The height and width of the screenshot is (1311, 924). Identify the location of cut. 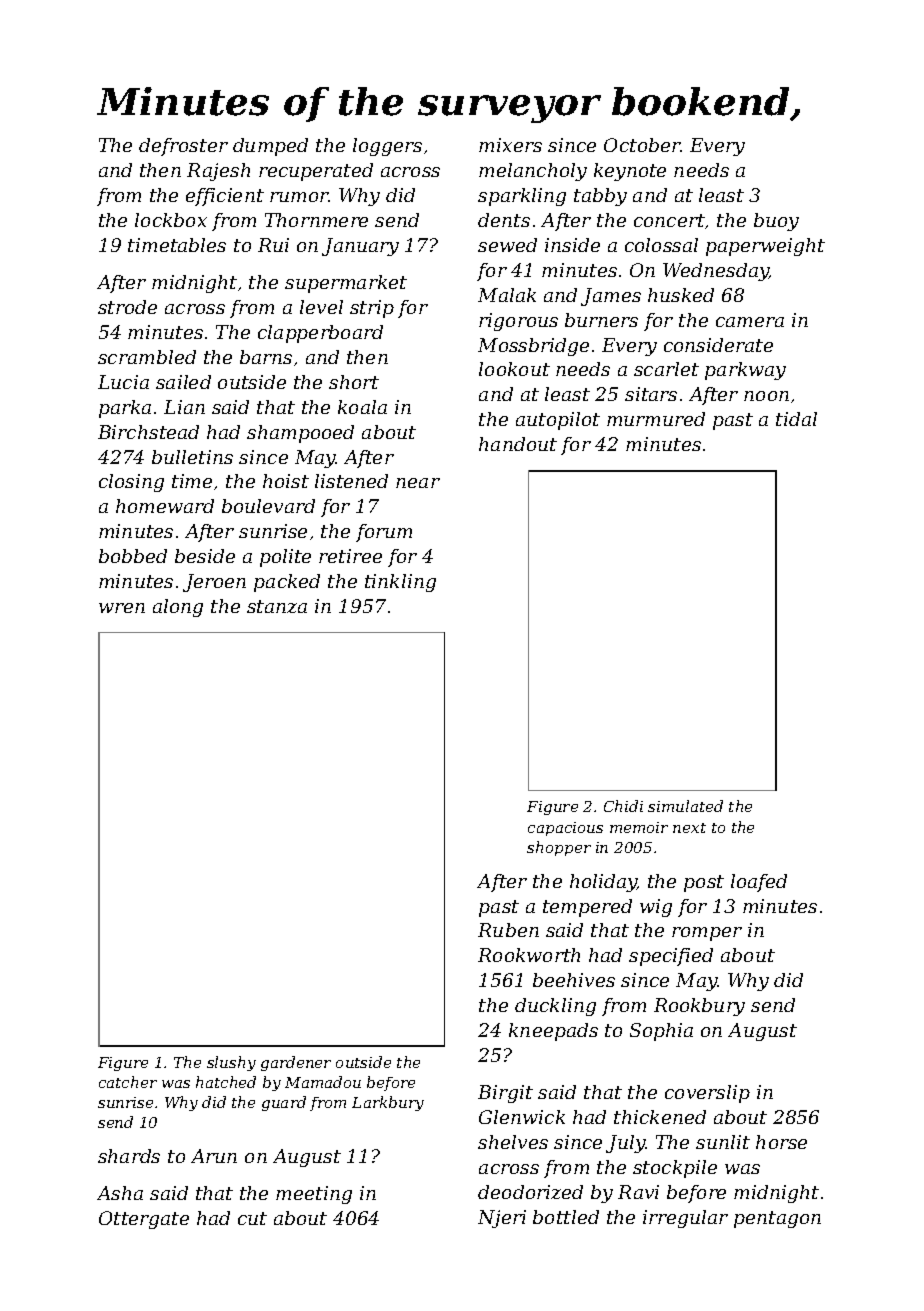
(252, 1218).
